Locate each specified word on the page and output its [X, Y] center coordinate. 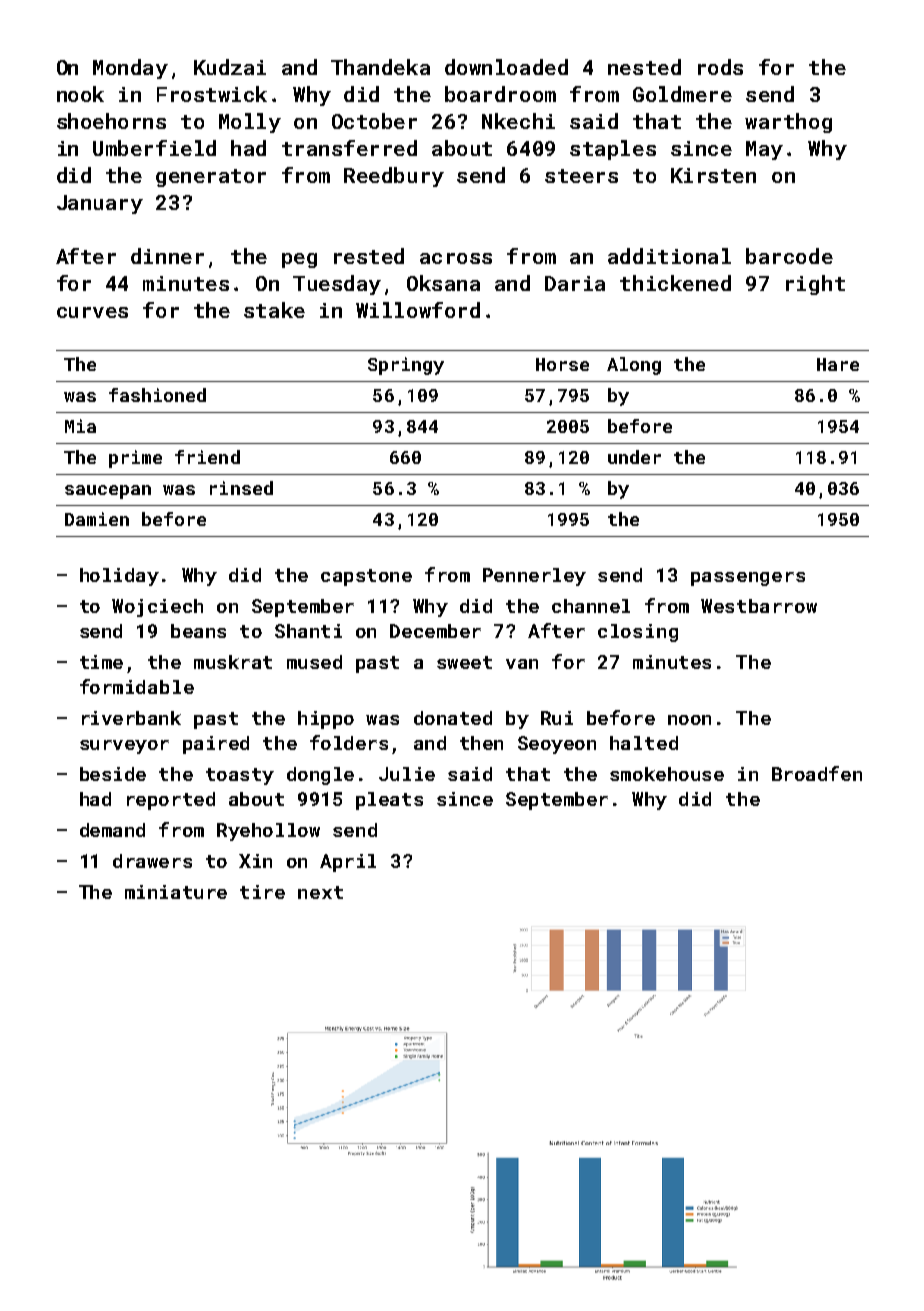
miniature [176, 892]
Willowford [418, 310]
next [320, 892]
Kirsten [713, 175]
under [634, 457]
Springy [406, 366]
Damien [97, 519]
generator [211, 178]
